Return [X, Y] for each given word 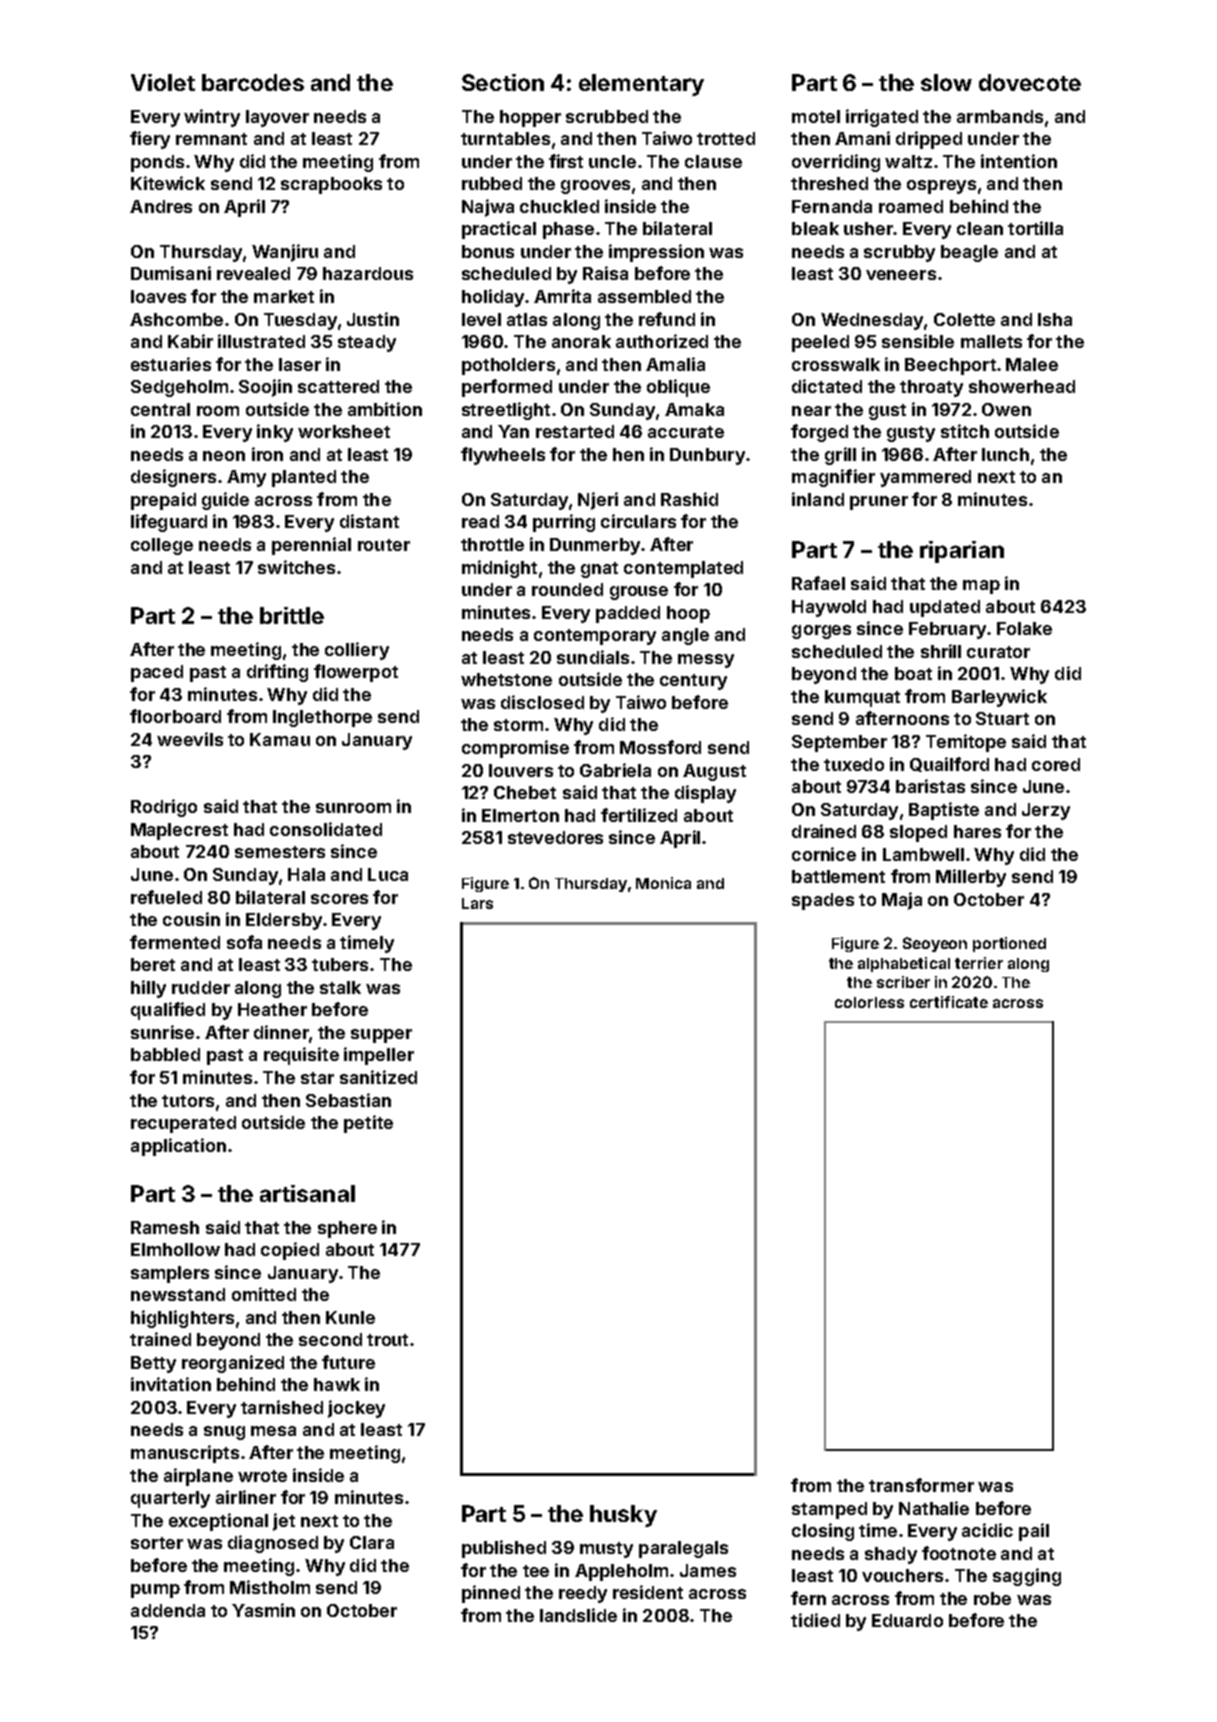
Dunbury [707, 456]
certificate [949, 1002]
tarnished [282, 1407]
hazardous [368, 273]
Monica [663, 883]
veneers [901, 275]
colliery [357, 651]
